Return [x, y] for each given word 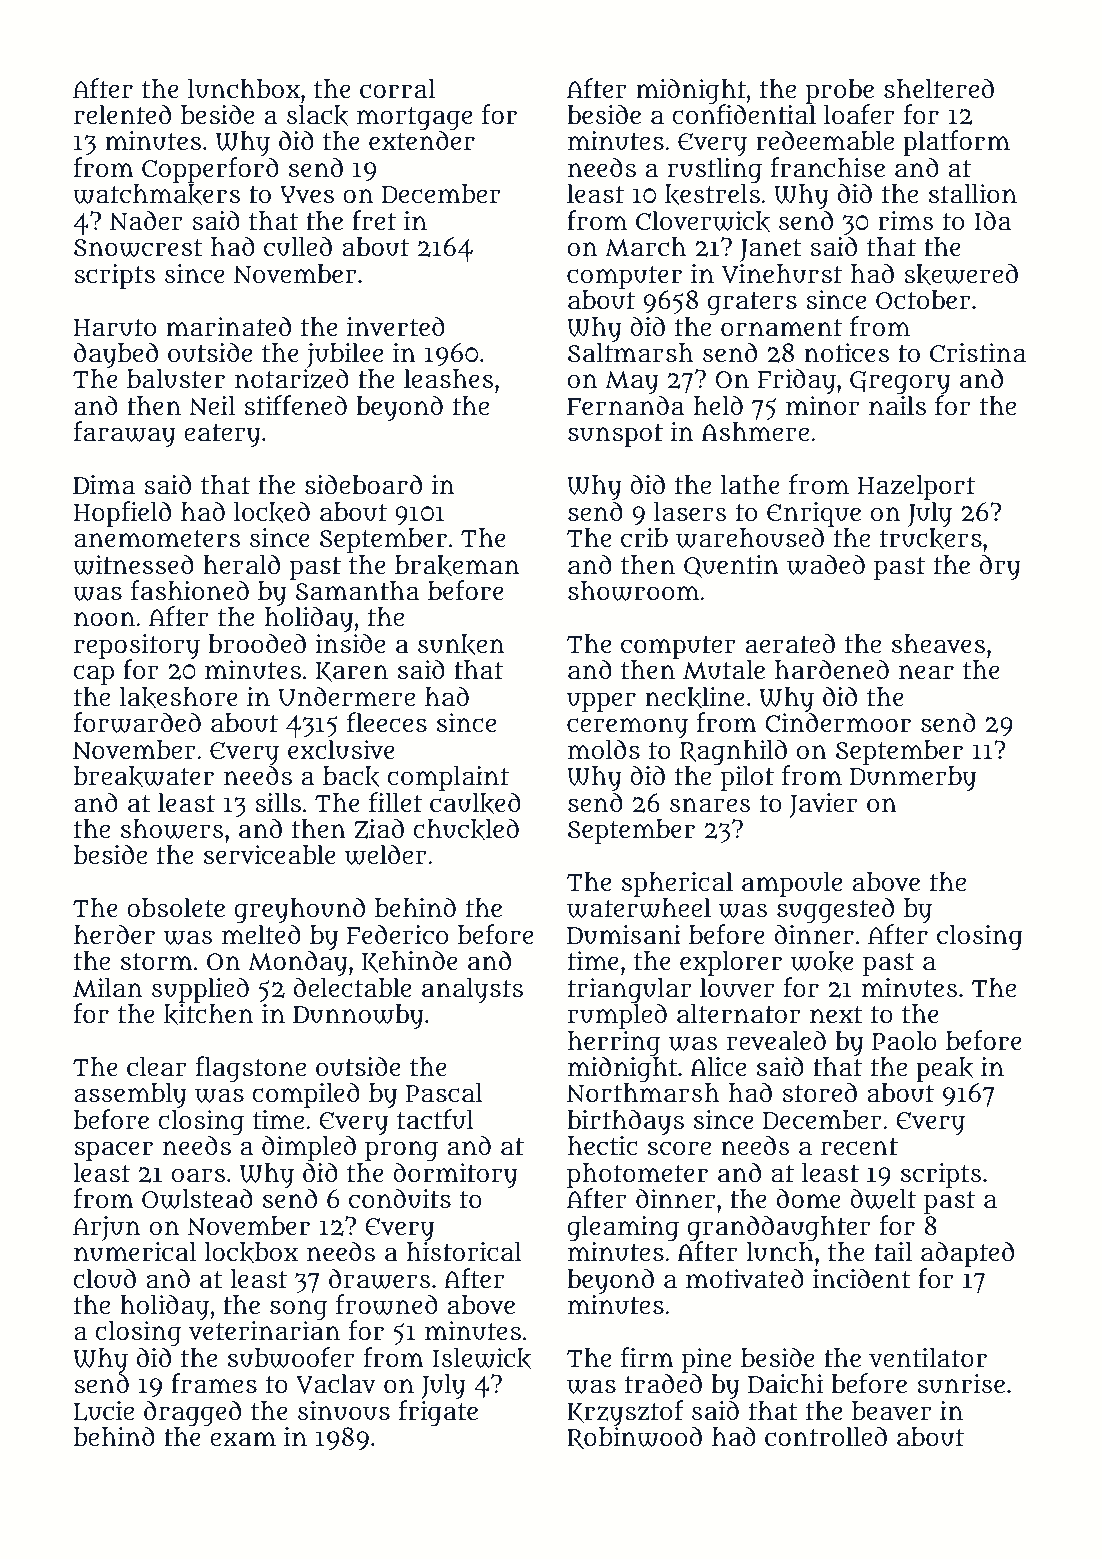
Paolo [904, 1041]
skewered [961, 274]
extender [422, 140]
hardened [832, 669]
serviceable [270, 855]
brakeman [457, 565]
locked [272, 512]
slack [317, 115]
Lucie [103, 1411]
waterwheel [639, 908]
